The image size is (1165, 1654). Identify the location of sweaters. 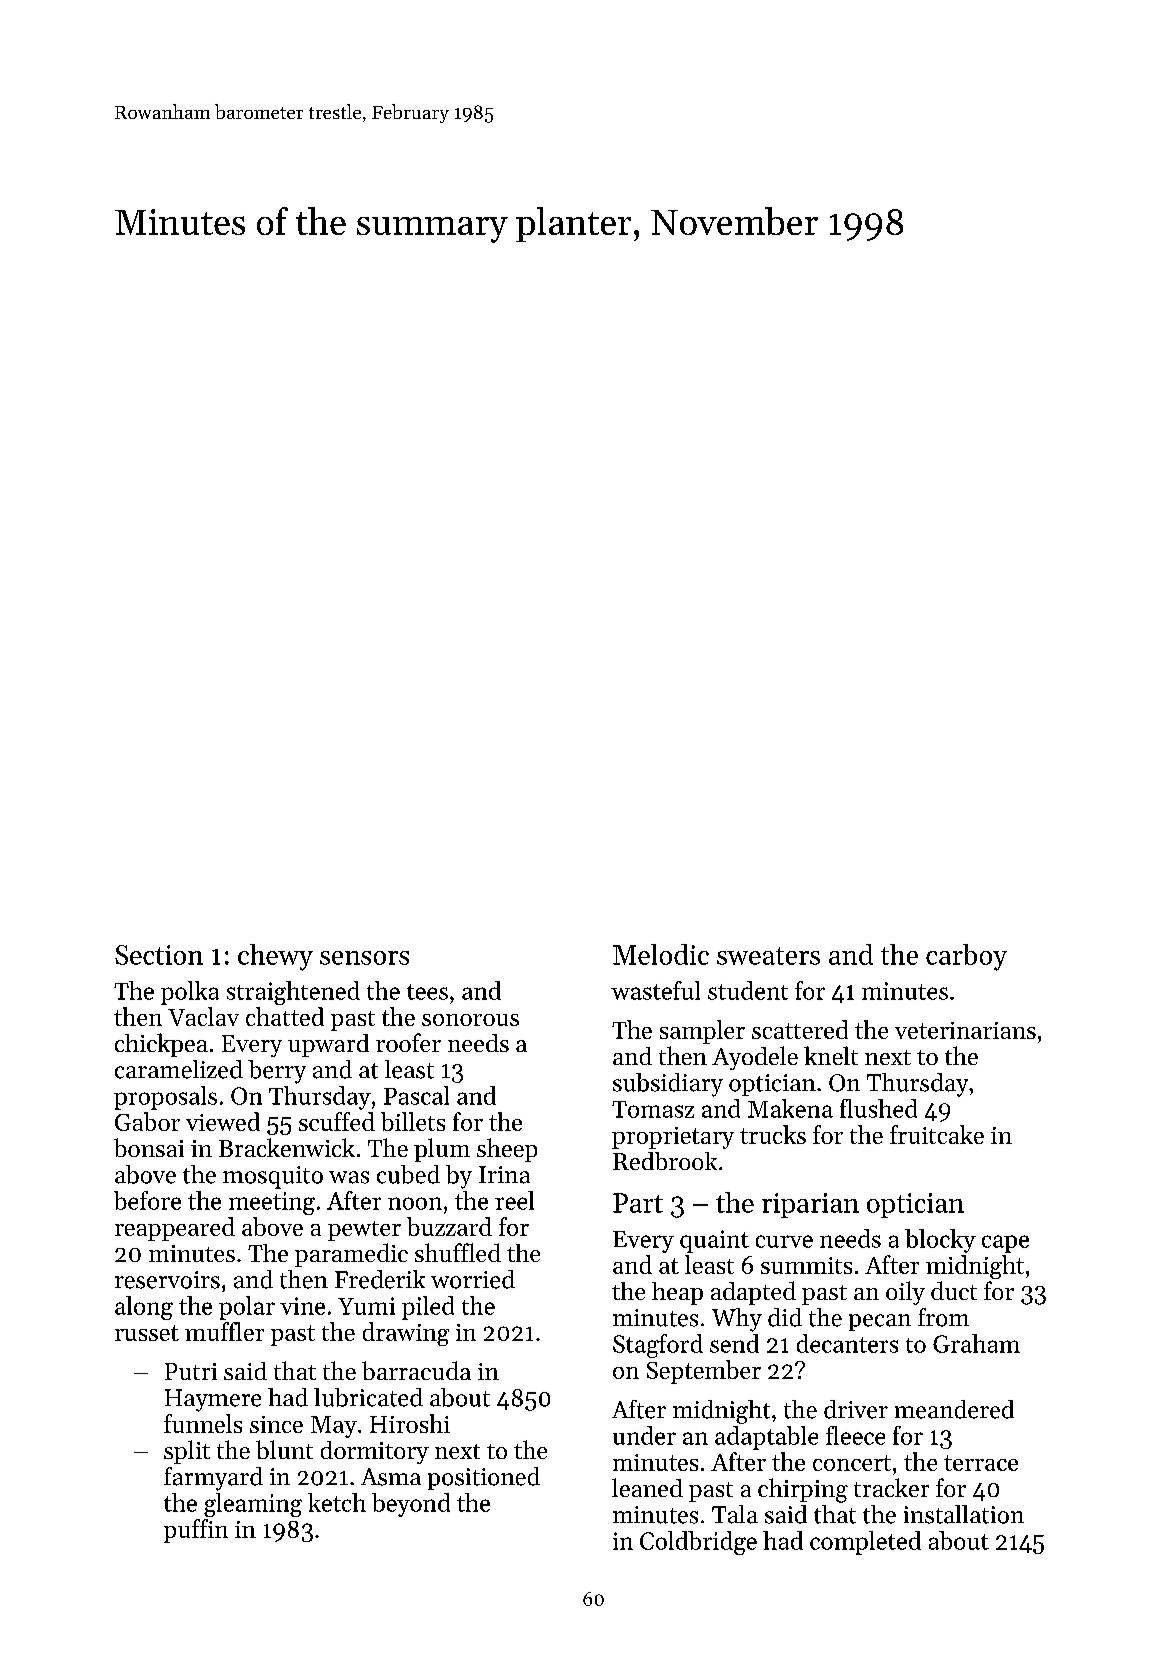
(768, 956).
